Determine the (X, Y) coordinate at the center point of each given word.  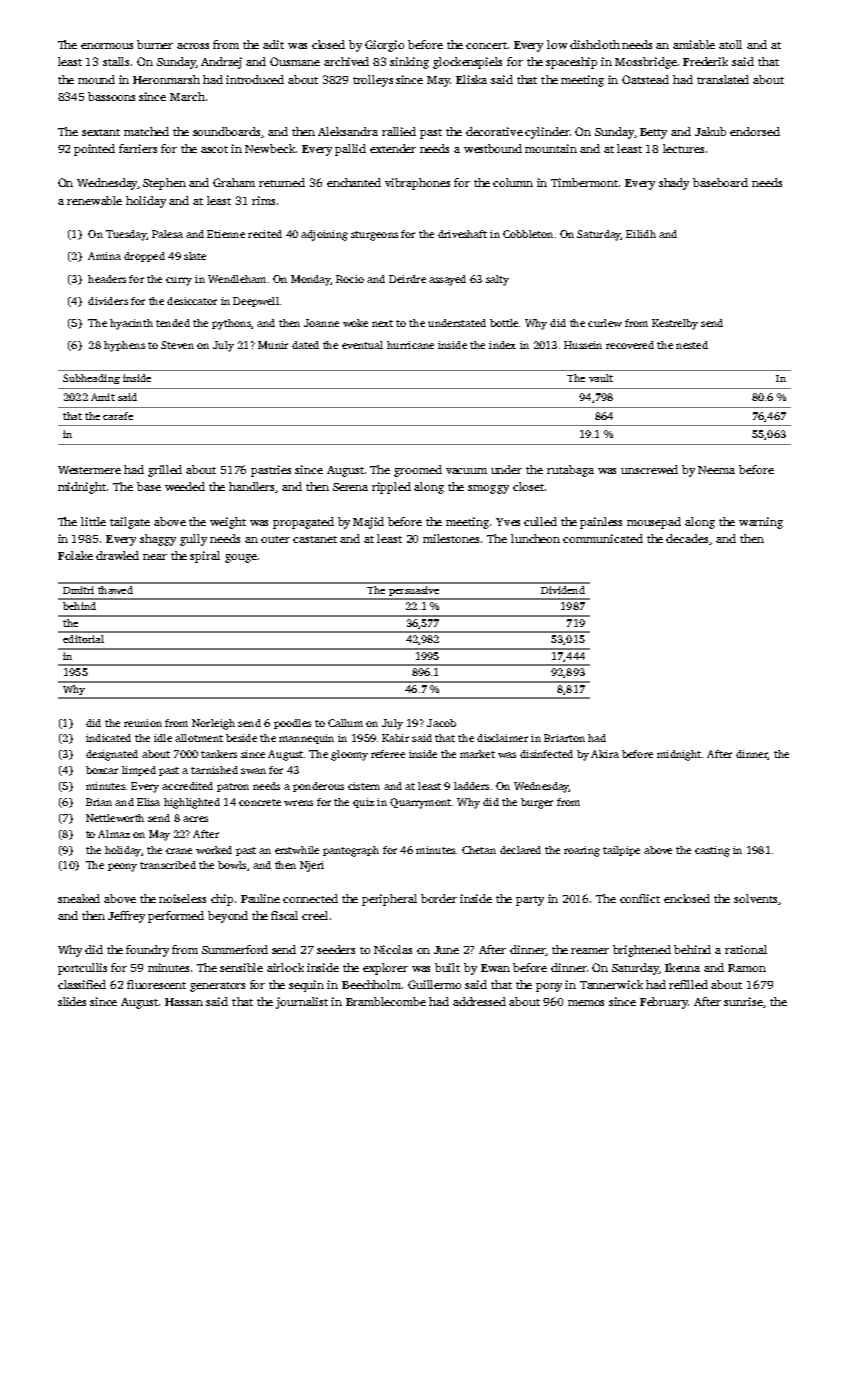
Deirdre (407, 279)
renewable (94, 200)
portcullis (82, 969)
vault (601, 378)
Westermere (89, 470)
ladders (471, 786)
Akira (605, 754)
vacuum (466, 471)
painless (601, 523)
